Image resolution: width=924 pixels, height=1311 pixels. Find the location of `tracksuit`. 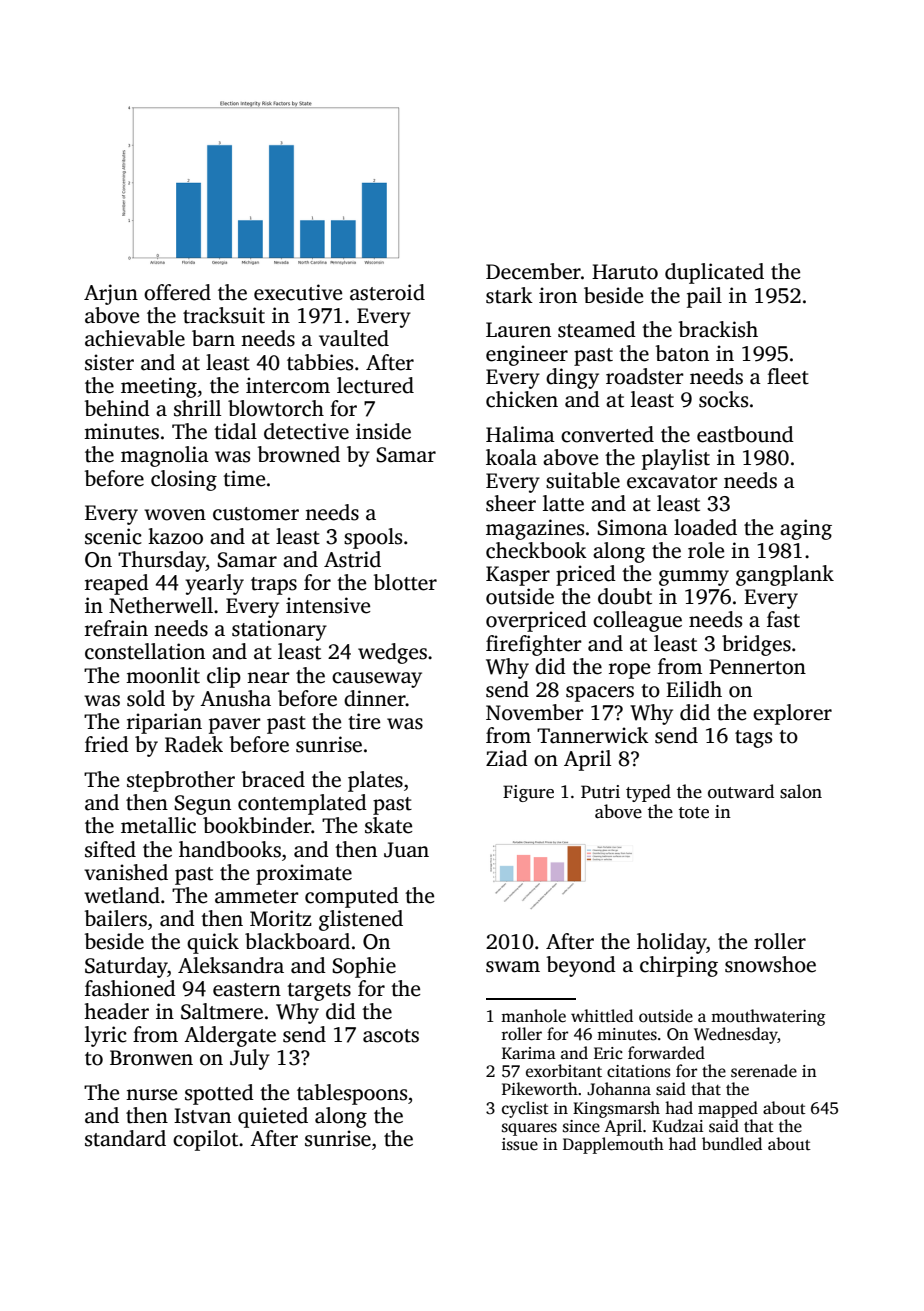

tracksuit is located at coordinates (224, 315).
